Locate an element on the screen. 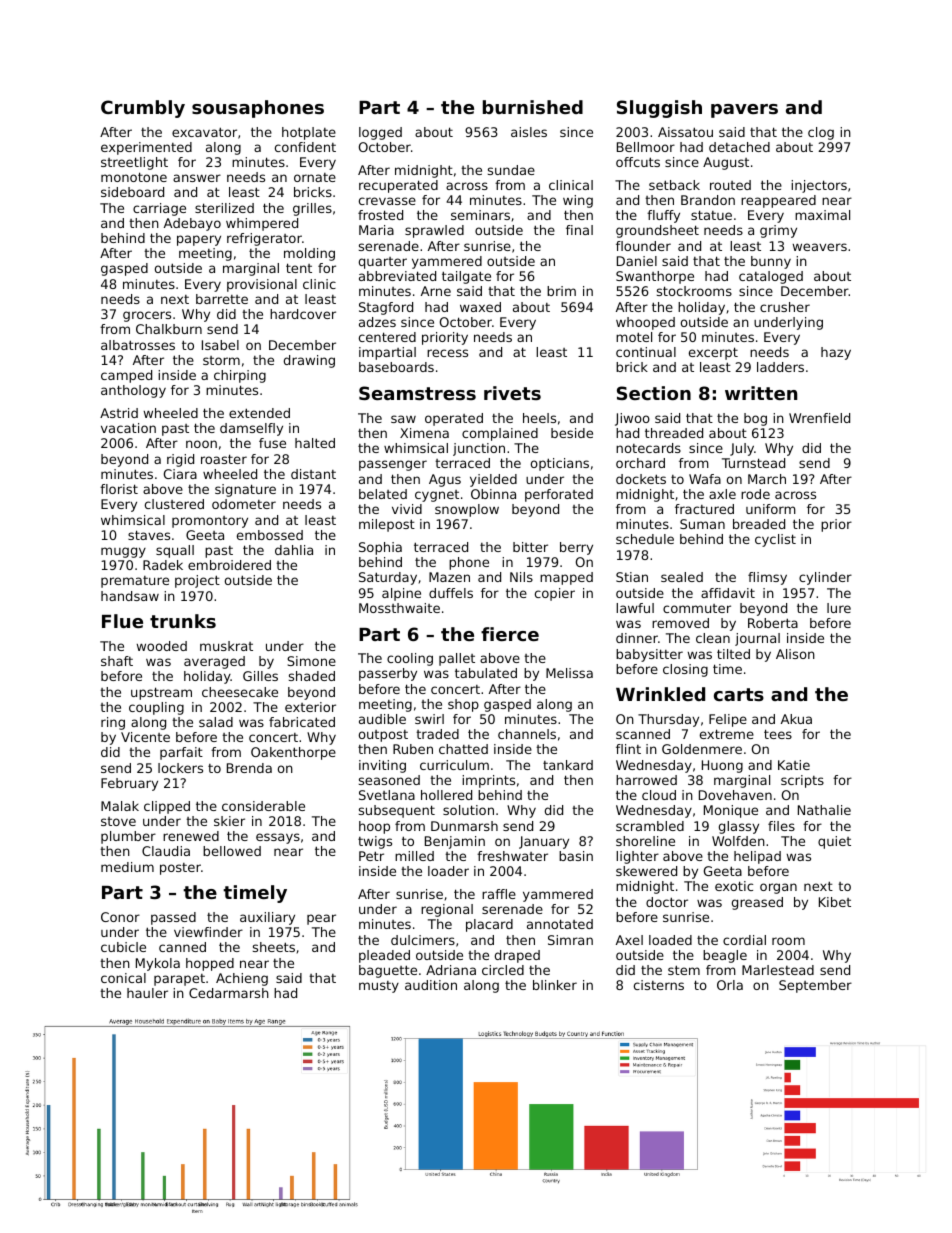 Image resolution: width=952 pixels, height=1233 pixels. aisles is located at coordinates (529, 132).
